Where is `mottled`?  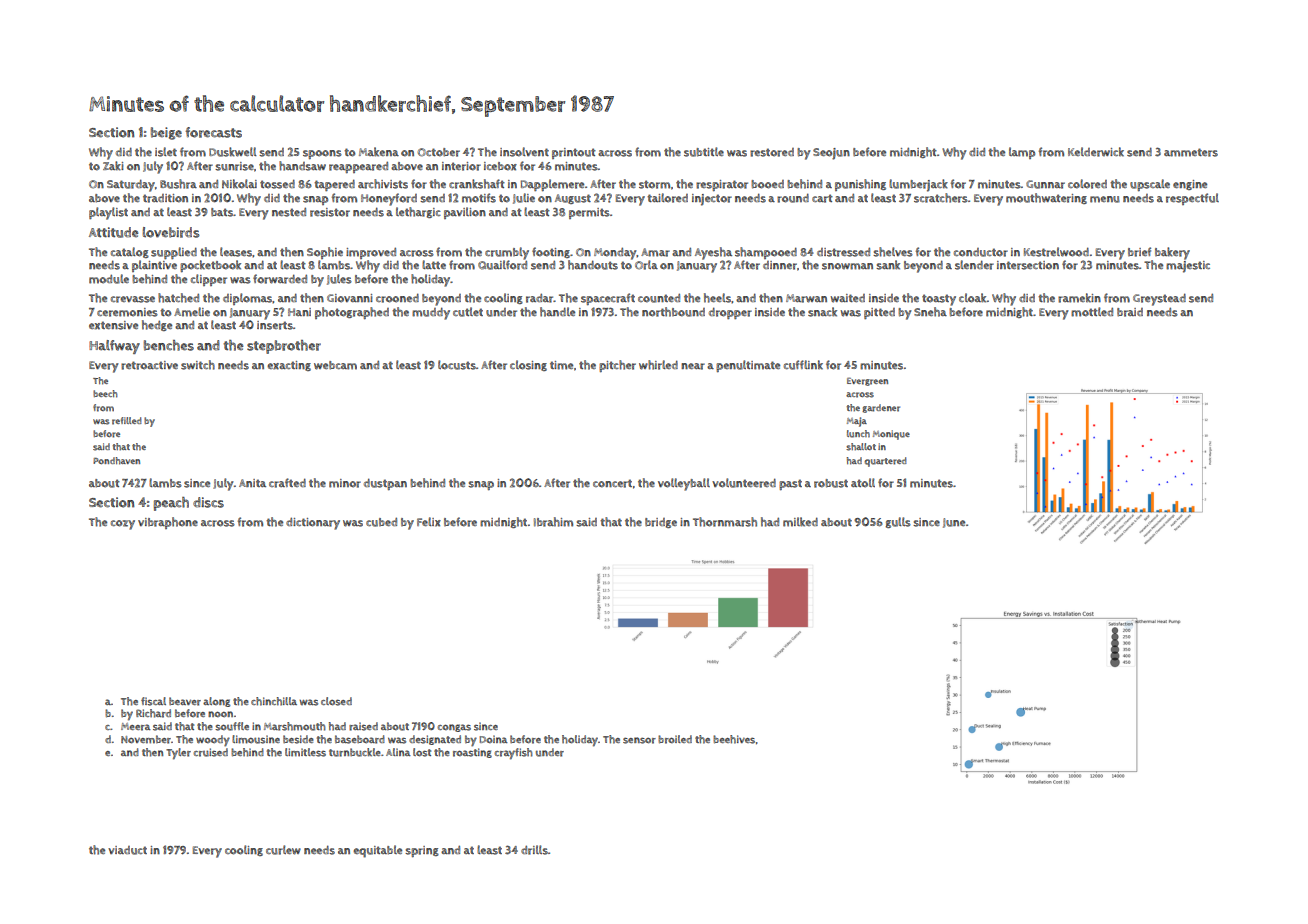 mottled is located at coordinates (1092, 312).
